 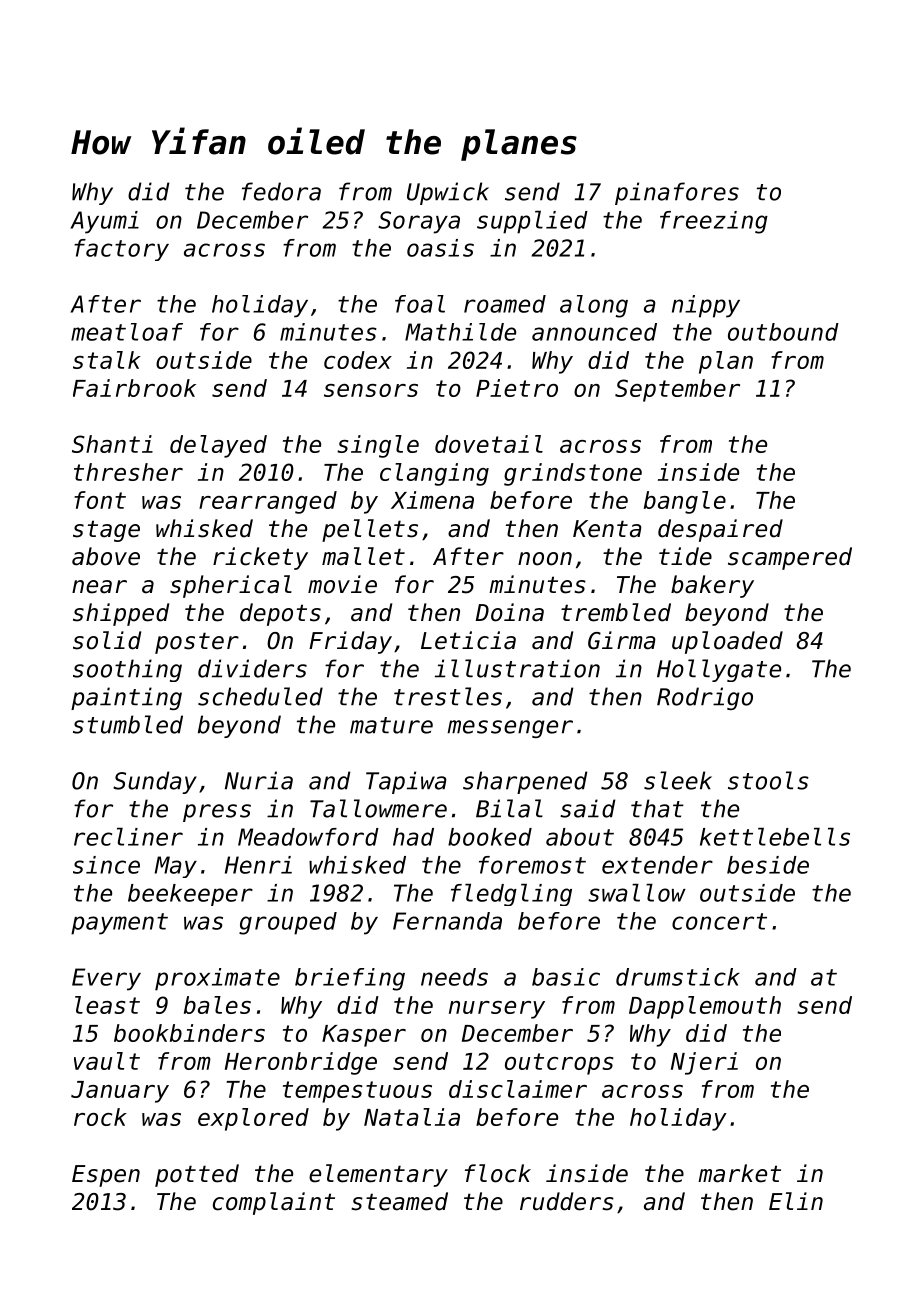 I want to click on Espen, so click(x=106, y=1176).
